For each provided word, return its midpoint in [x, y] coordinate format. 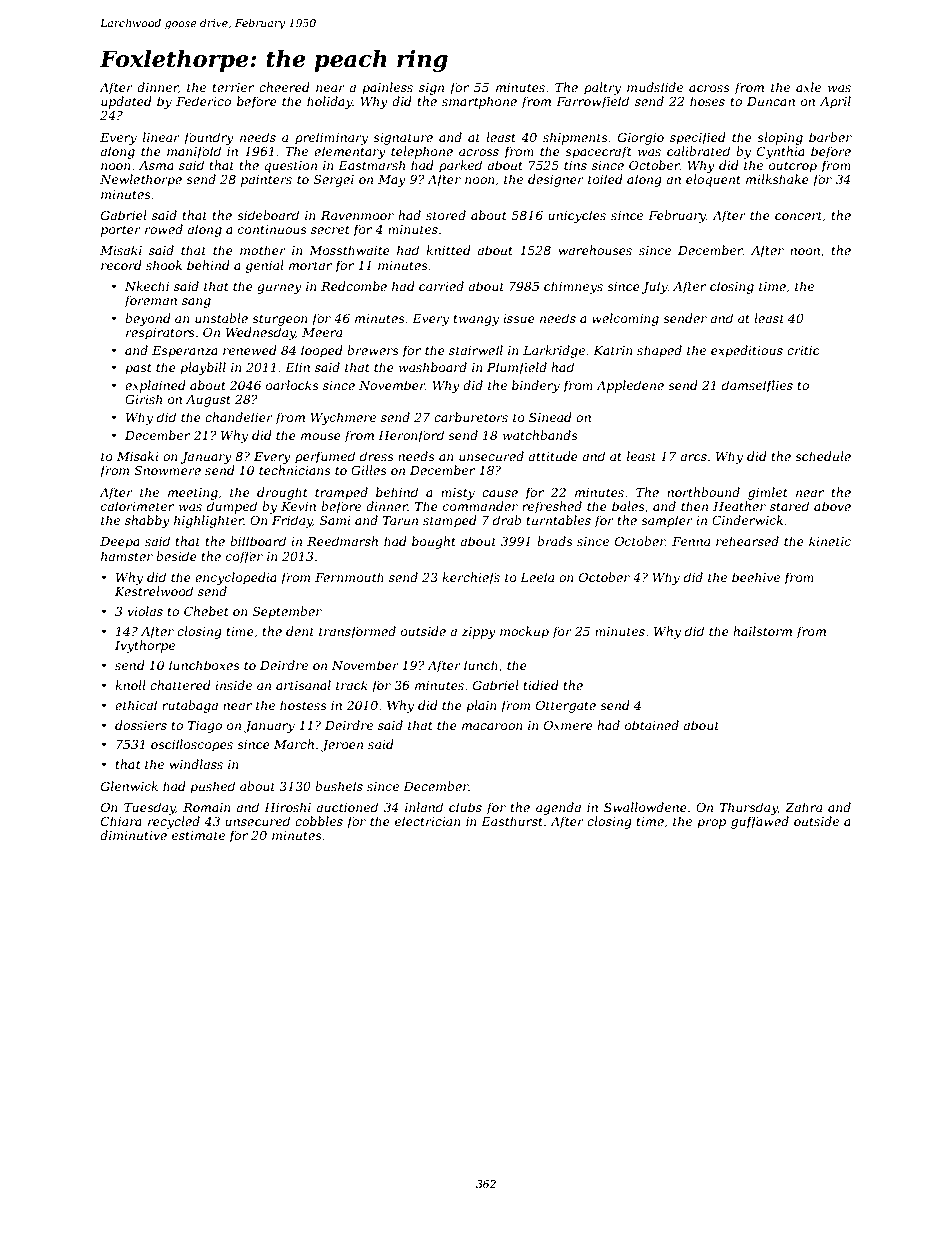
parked [460, 166]
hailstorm [762, 631]
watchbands [540, 435]
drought [282, 493]
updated [126, 102]
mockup [524, 632]
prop [711, 824]
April [835, 102]
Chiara [121, 821]
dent [300, 631]
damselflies [757, 386]
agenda [558, 808]
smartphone [479, 102]
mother [263, 250]
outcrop [793, 167]
